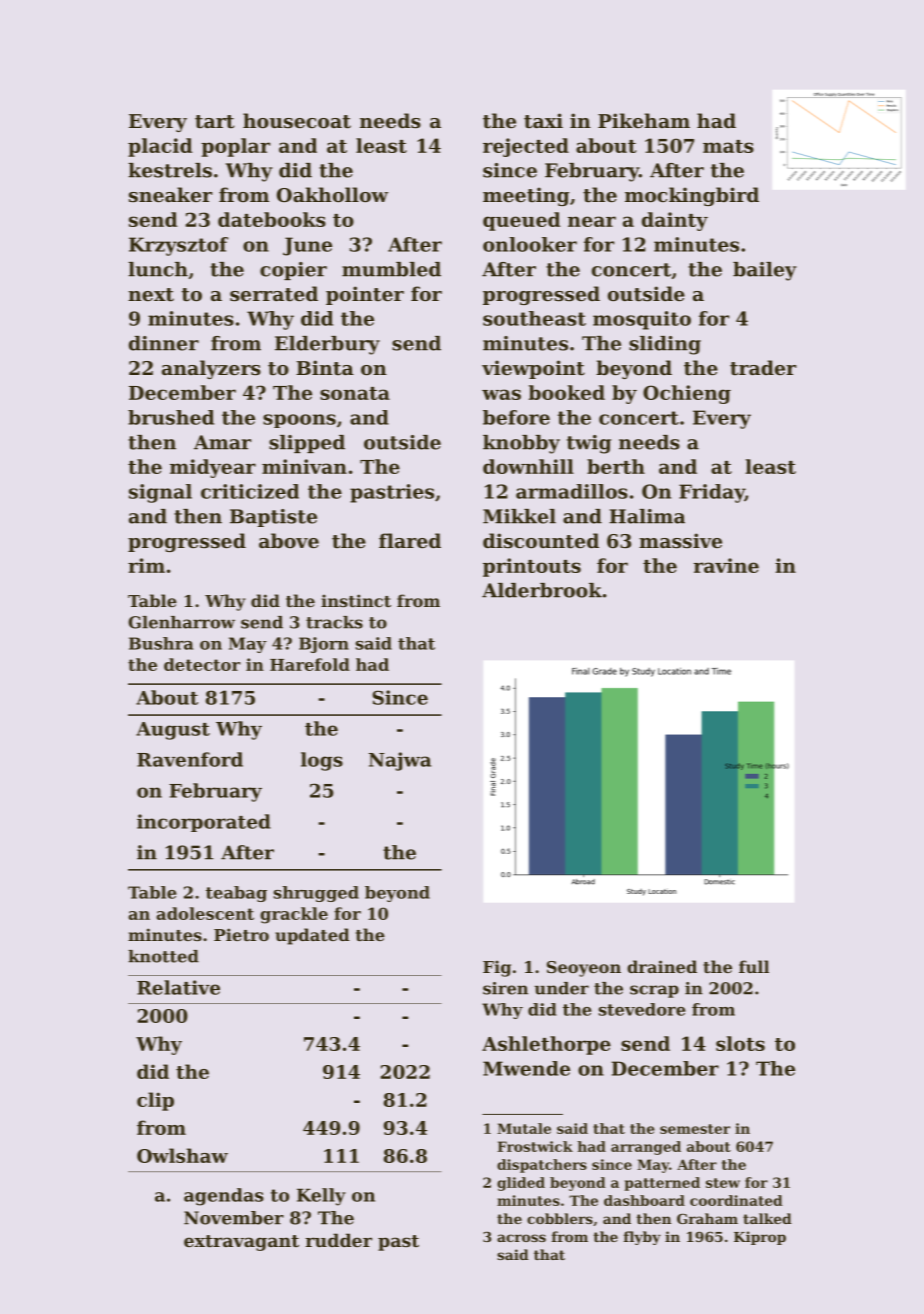  What do you see at coordinates (297, 121) in the document?
I see `housecoat` at bounding box center [297, 121].
